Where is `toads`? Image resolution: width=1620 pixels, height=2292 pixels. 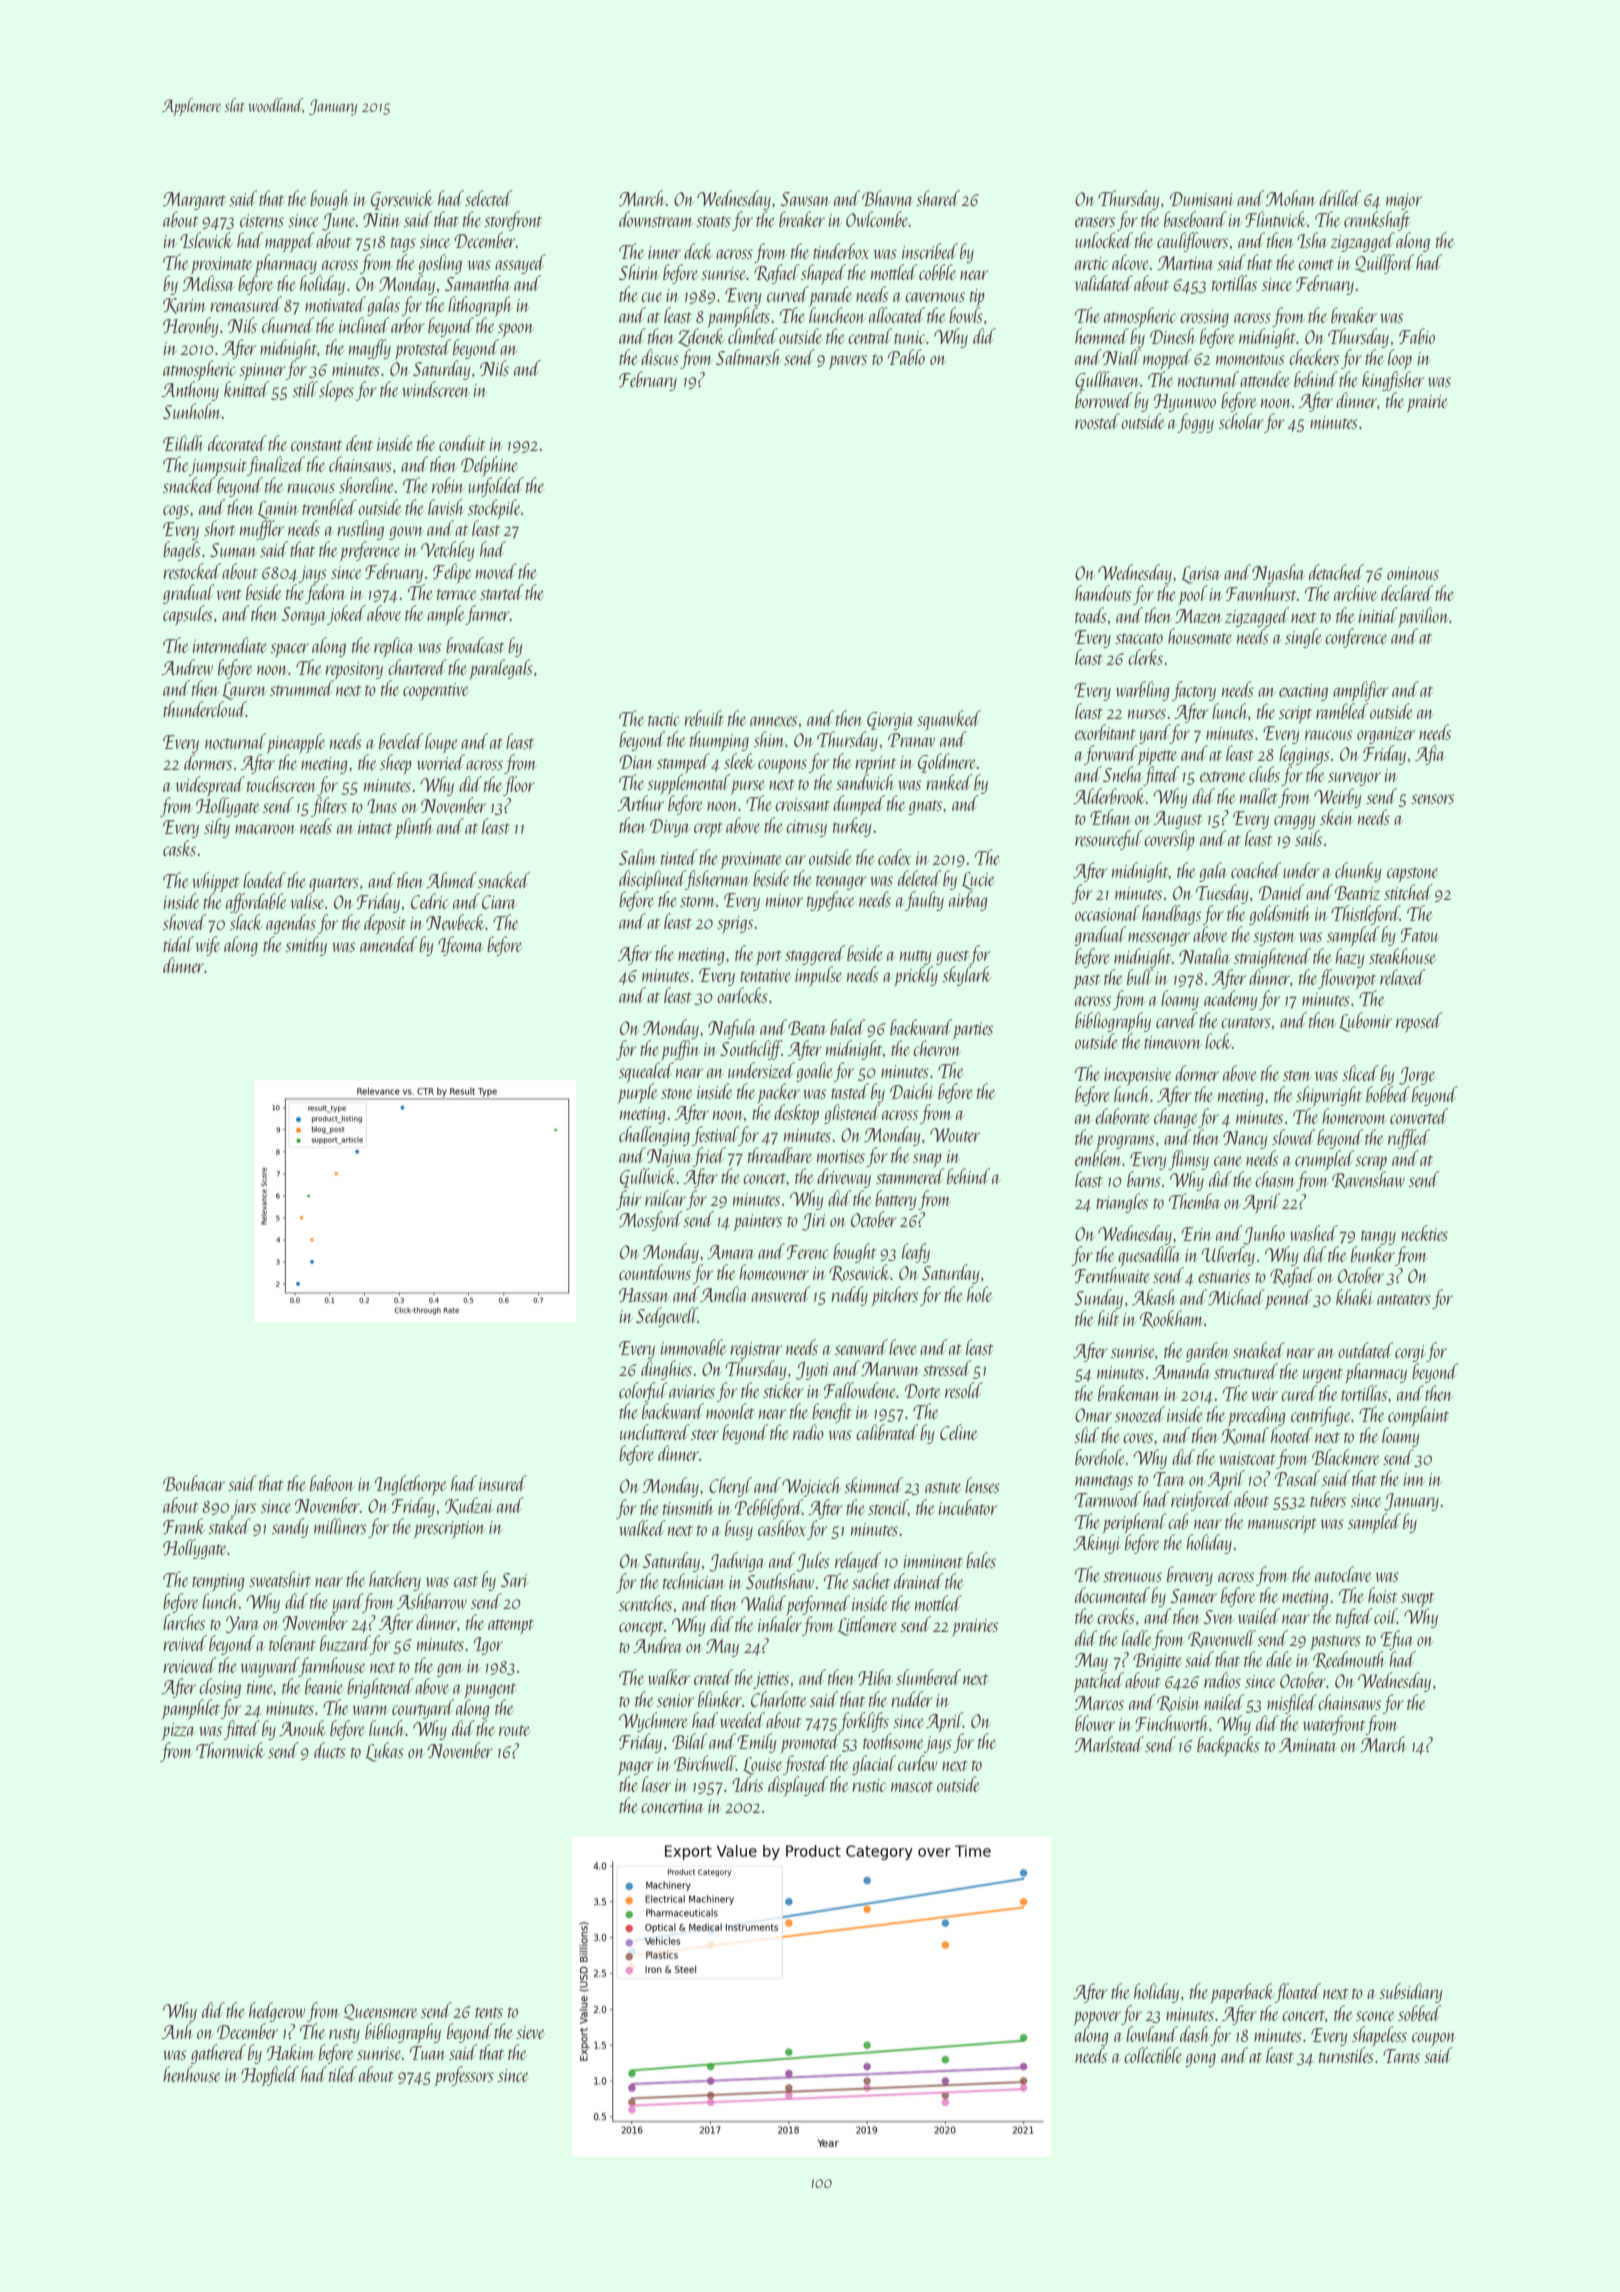
toads is located at coordinates (1091, 615).
